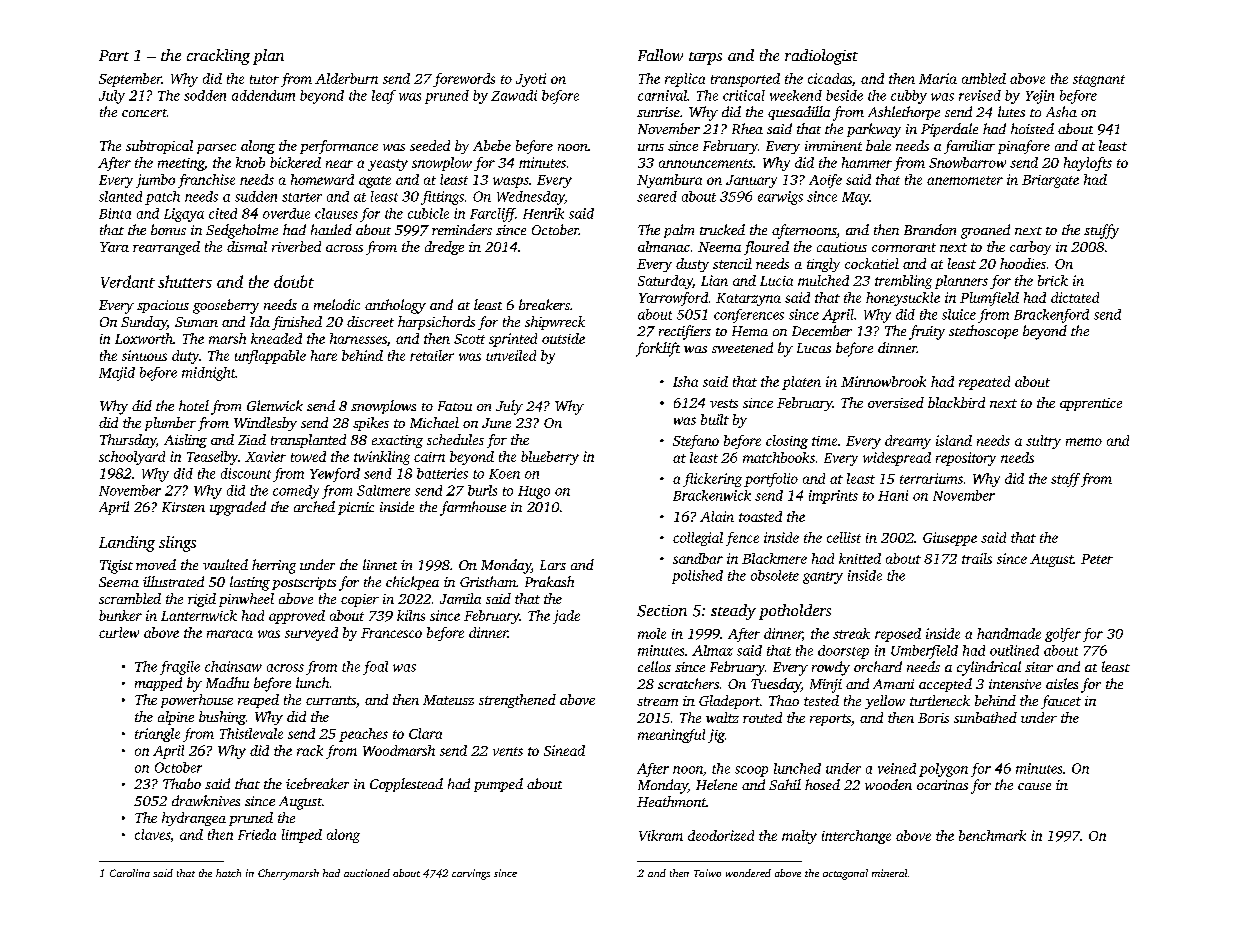 The image size is (1233, 952). Describe the element at coordinates (712, 480) in the document. I see `flickering` at that location.
